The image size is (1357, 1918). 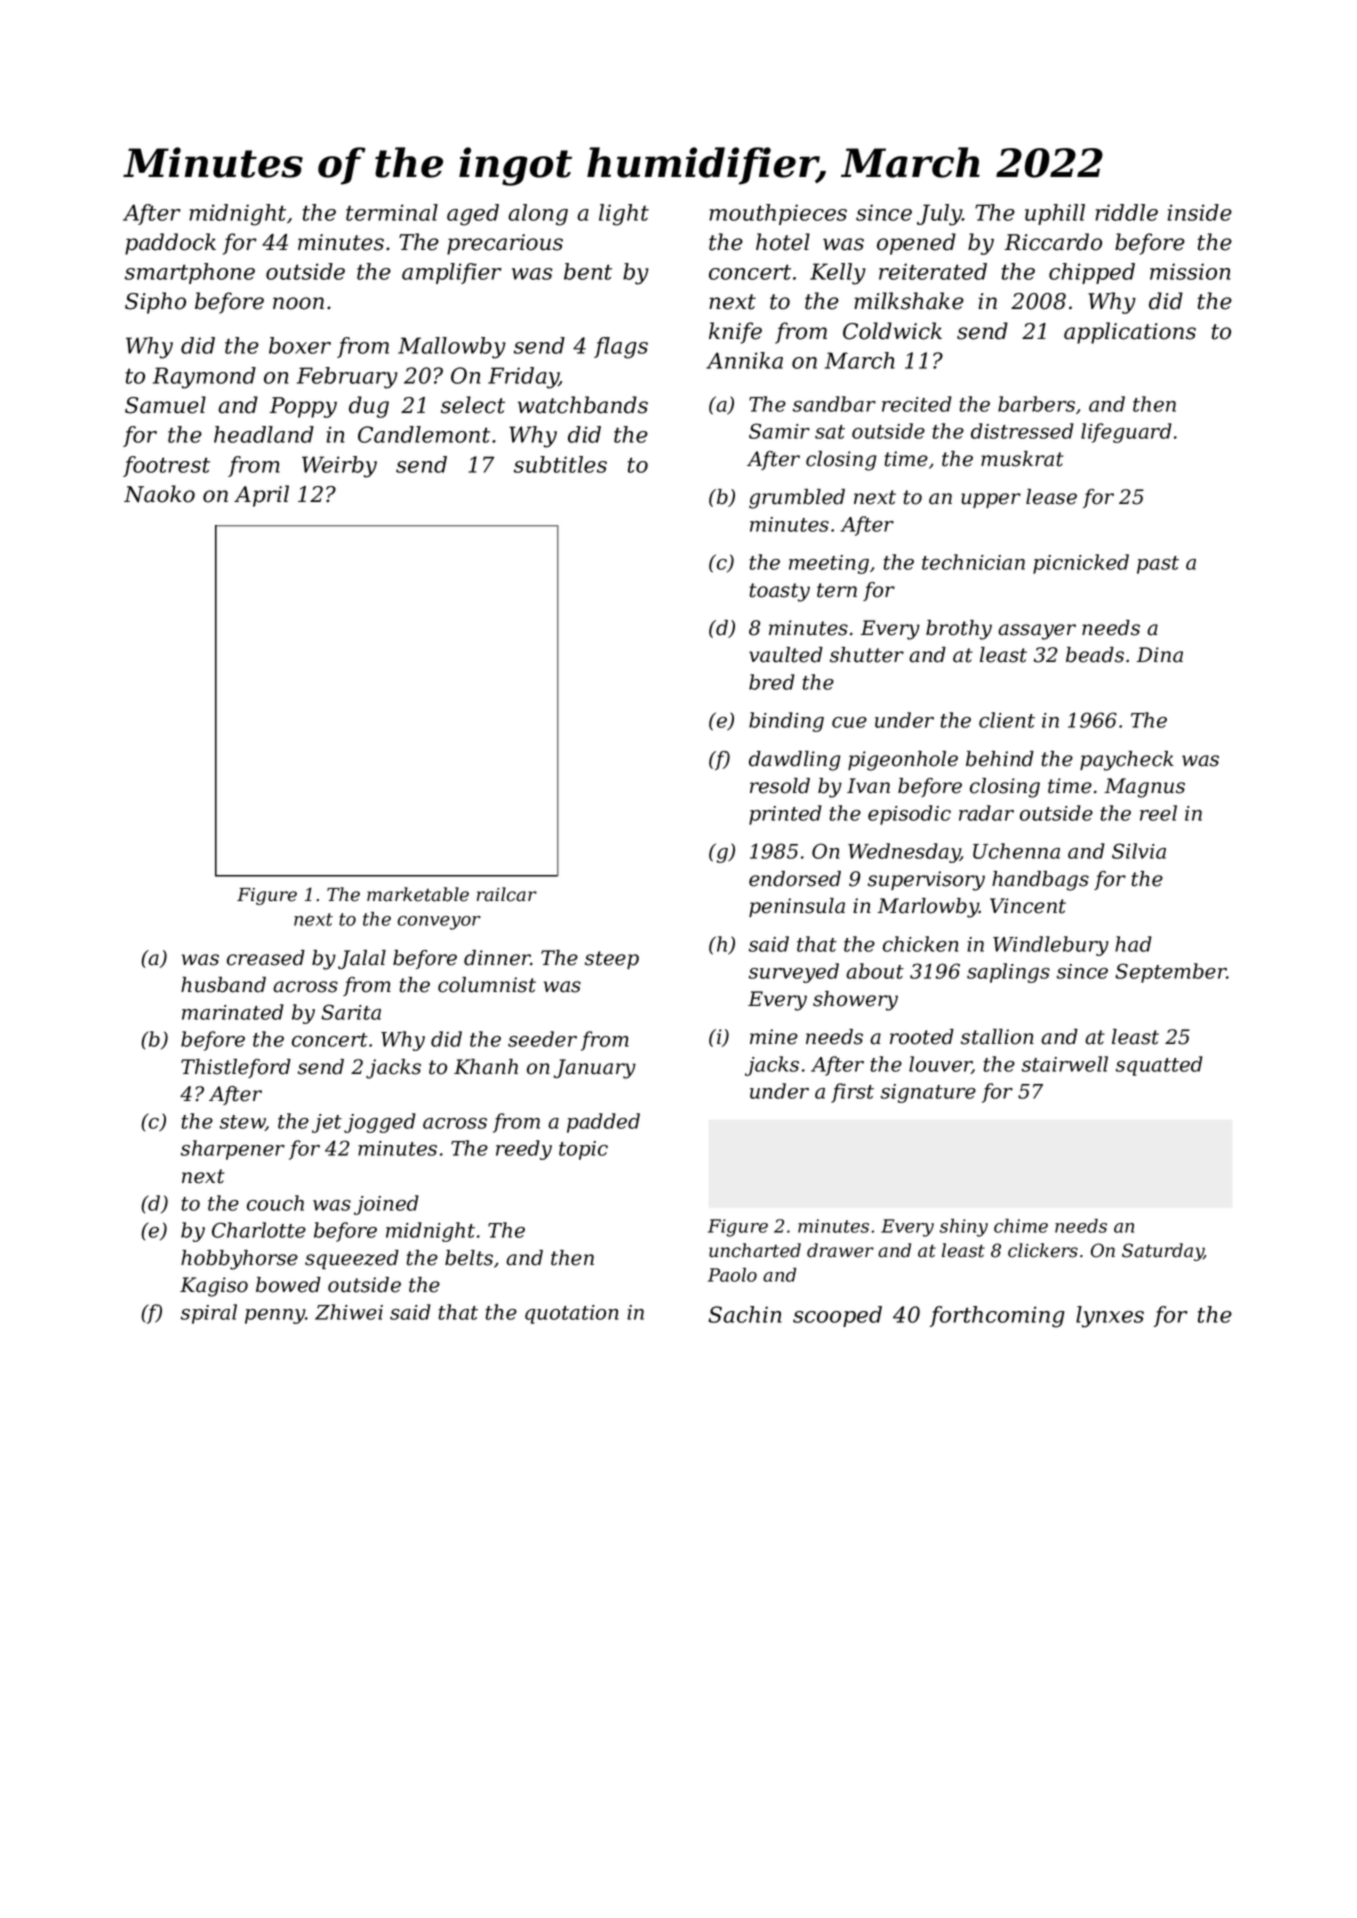 What do you see at coordinates (418, 894) in the screenshot?
I see `marketable` at bounding box center [418, 894].
